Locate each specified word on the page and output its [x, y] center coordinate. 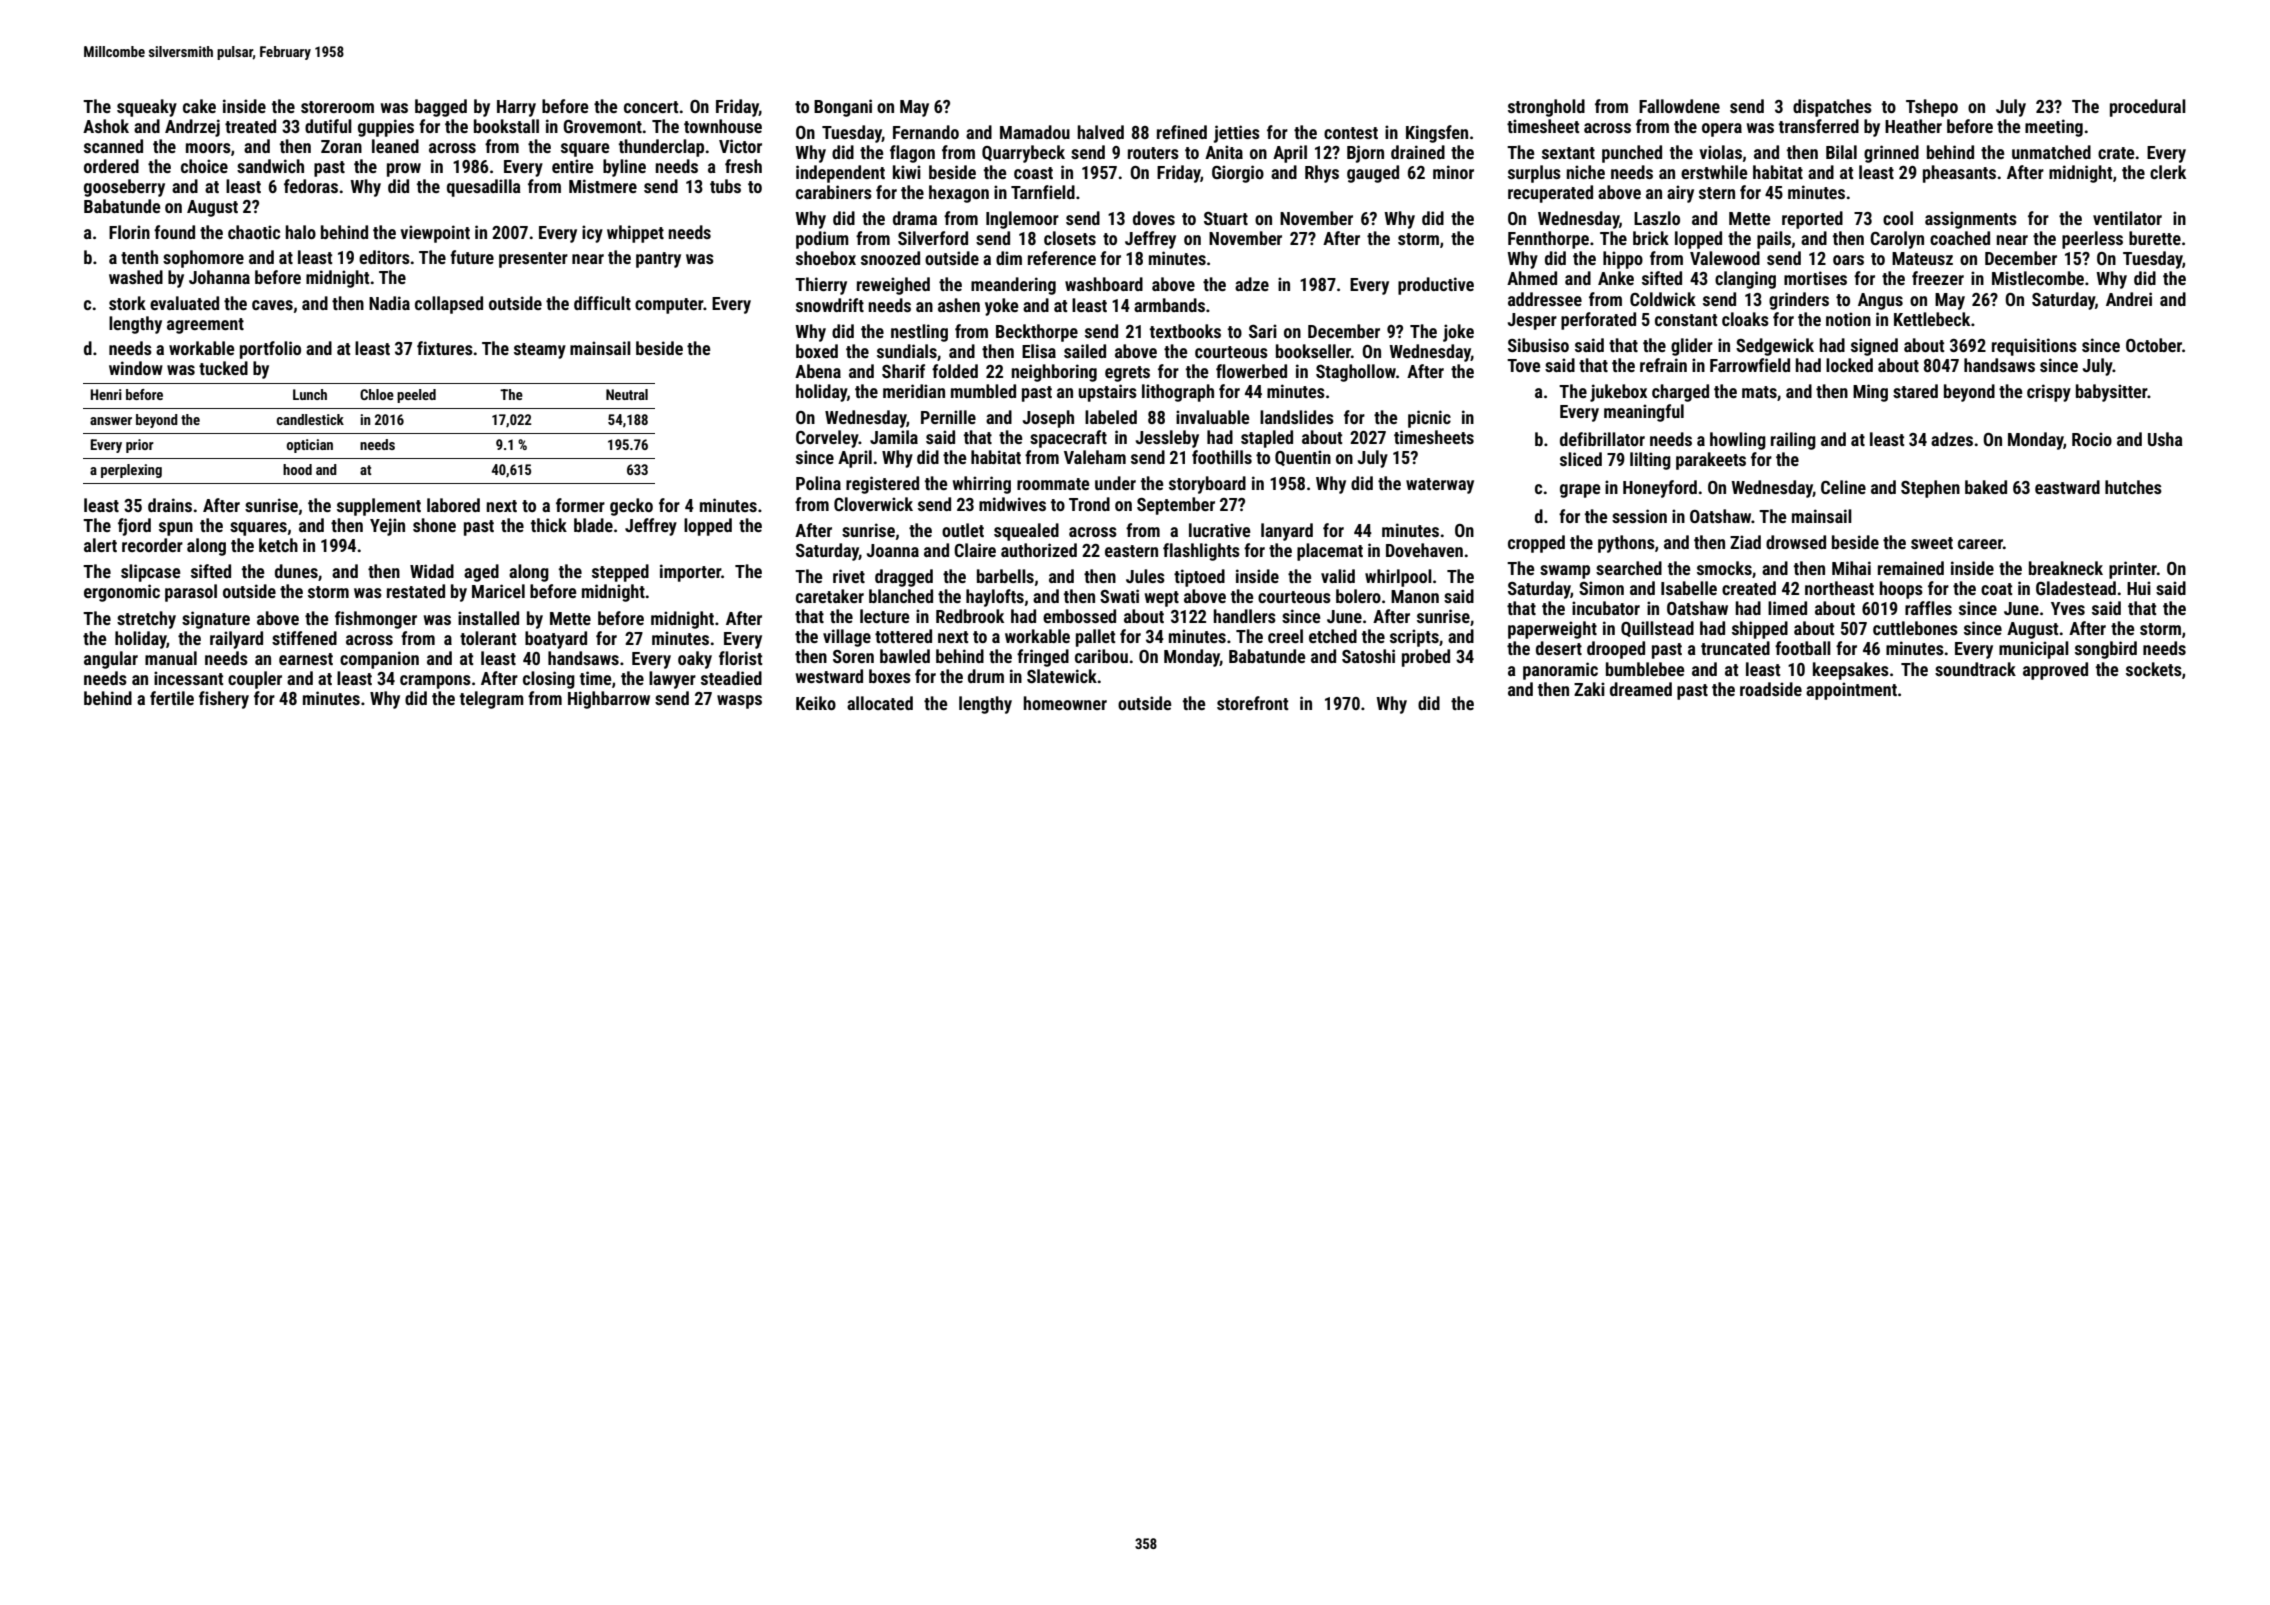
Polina [818, 483]
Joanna [893, 550]
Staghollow [1356, 373]
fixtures [445, 348]
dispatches [1832, 108]
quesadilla [484, 188]
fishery [224, 700]
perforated [1598, 321]
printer [2133, 570]
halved [1101, 132]
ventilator [2127, 218]
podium [822, 240]
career [1980, 544]
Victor [740, 146]
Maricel [498, 591]
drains [170, 505]
